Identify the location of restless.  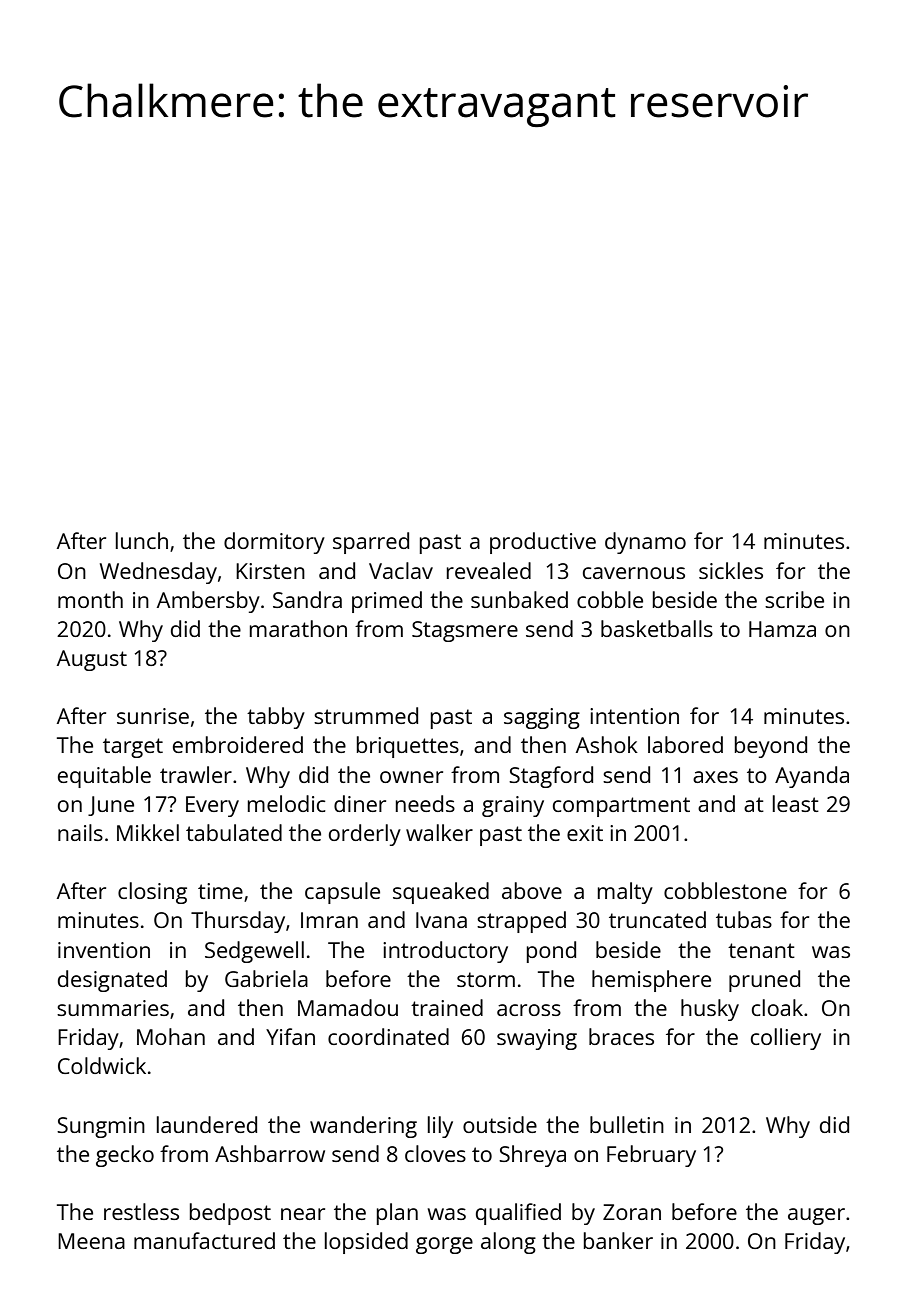
(141, 1211).
